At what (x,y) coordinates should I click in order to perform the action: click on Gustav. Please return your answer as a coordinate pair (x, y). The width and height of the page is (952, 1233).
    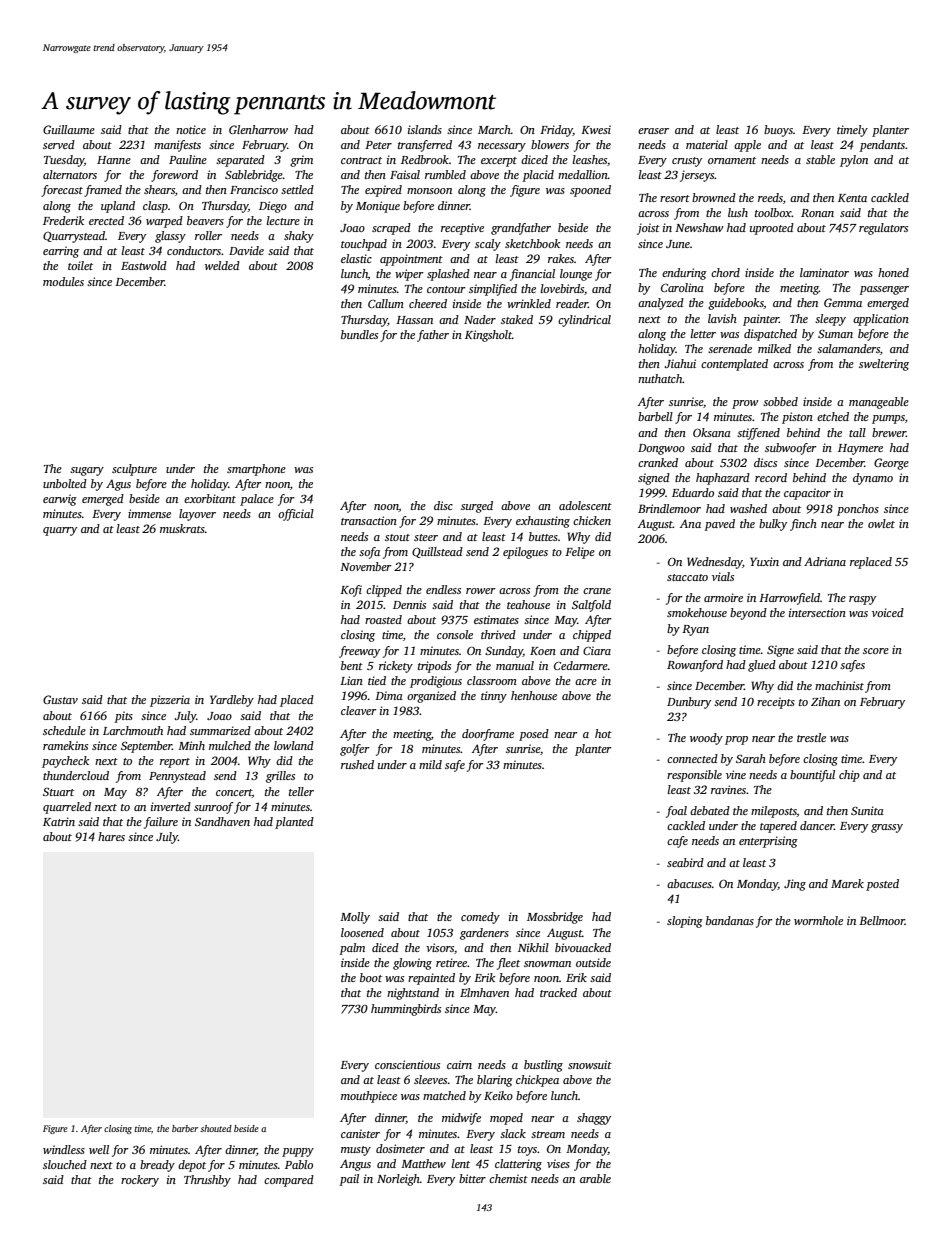
    Looking at the image, I should click on (60, 699).
